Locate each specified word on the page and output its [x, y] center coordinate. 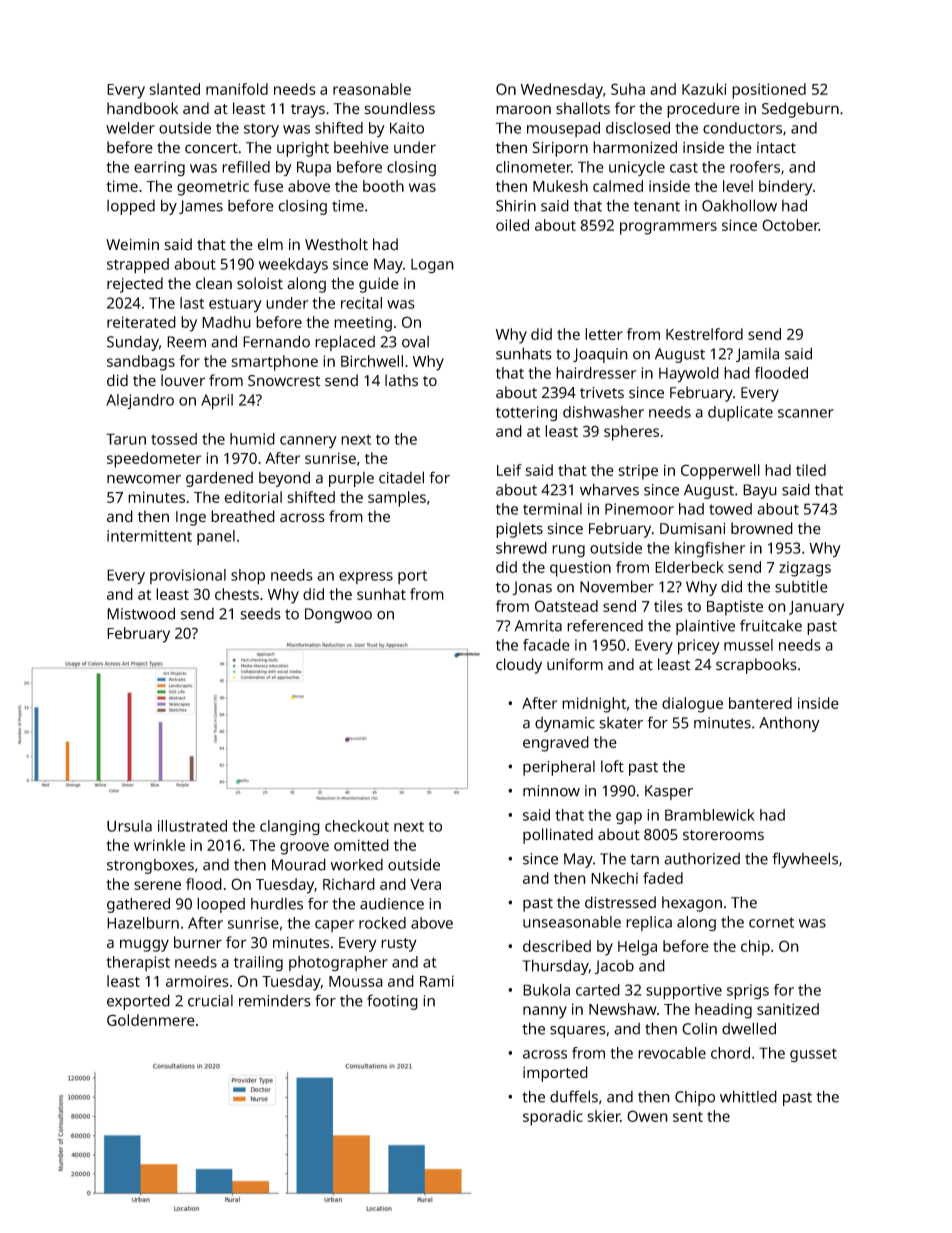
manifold [237, 89]
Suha [628, 89]
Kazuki [704, 89]
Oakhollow [739, 205]
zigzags [805, 569]
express [366, 578]
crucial [210, 1001]
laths [401, 380]
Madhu [226, 322]
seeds [260, 614]
